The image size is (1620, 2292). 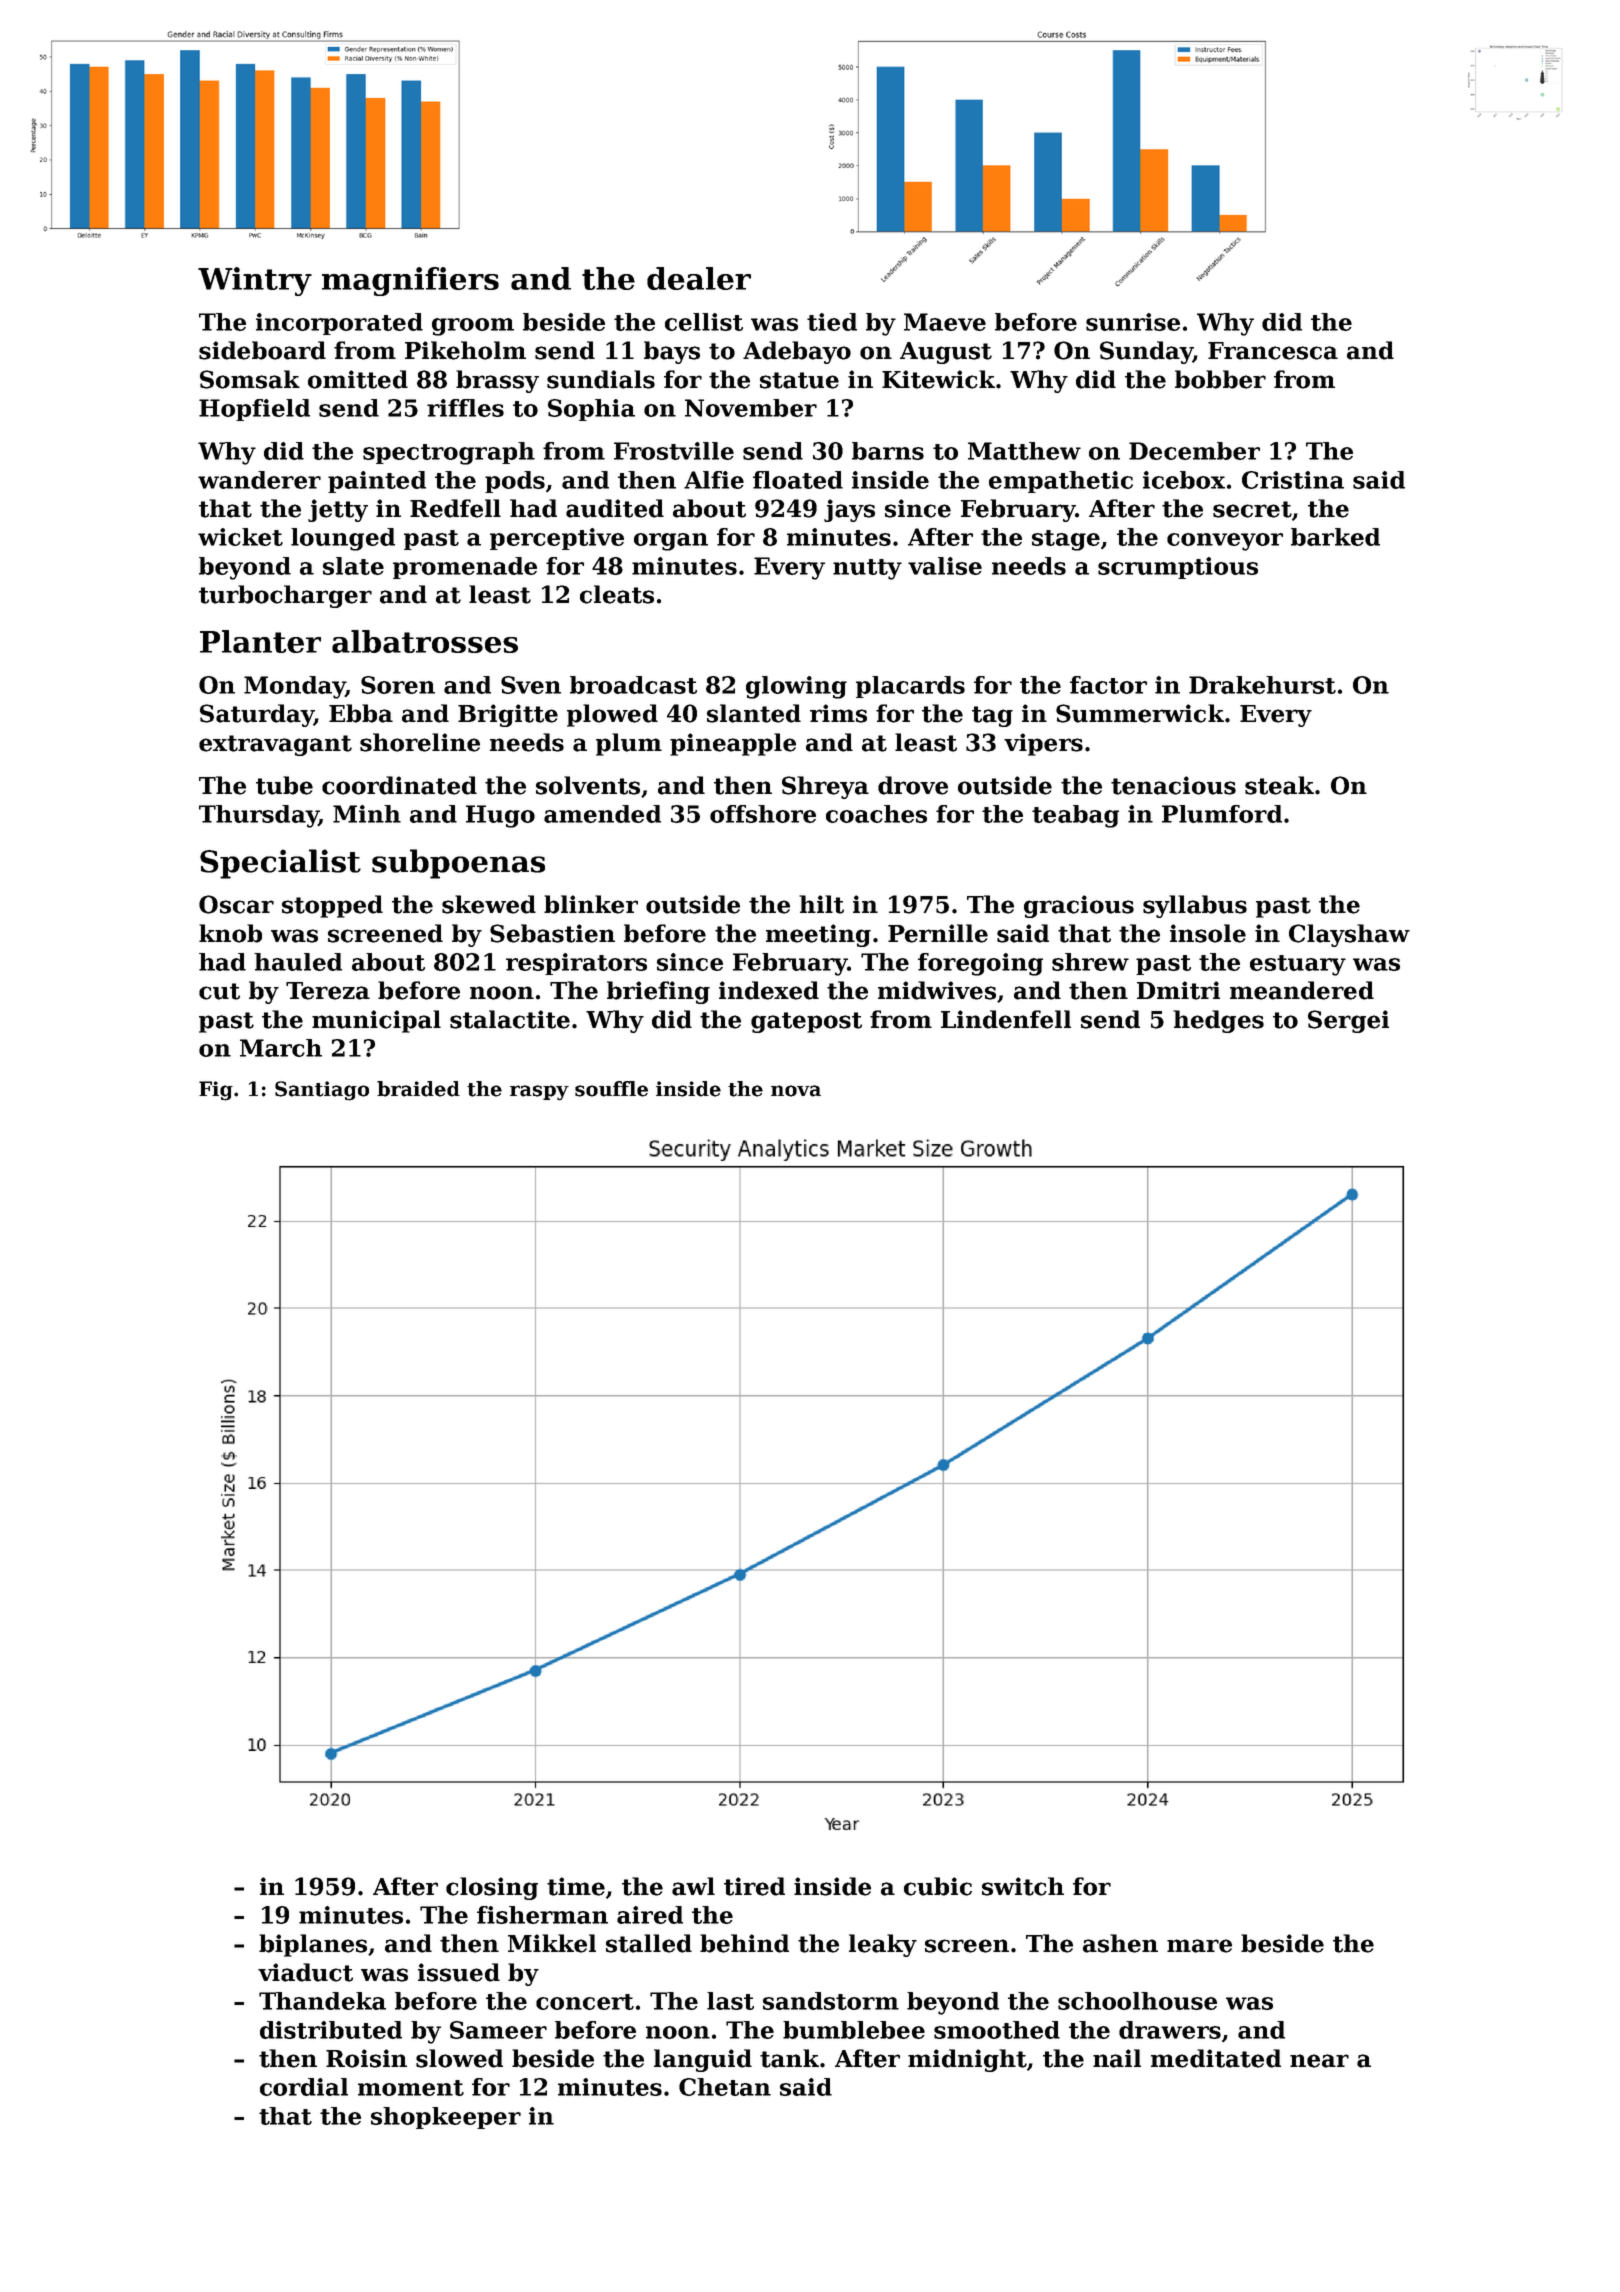 What do you see at coordinates (754, 1886) in the document?
I see `tired` at bounding box center [754, 1886].
